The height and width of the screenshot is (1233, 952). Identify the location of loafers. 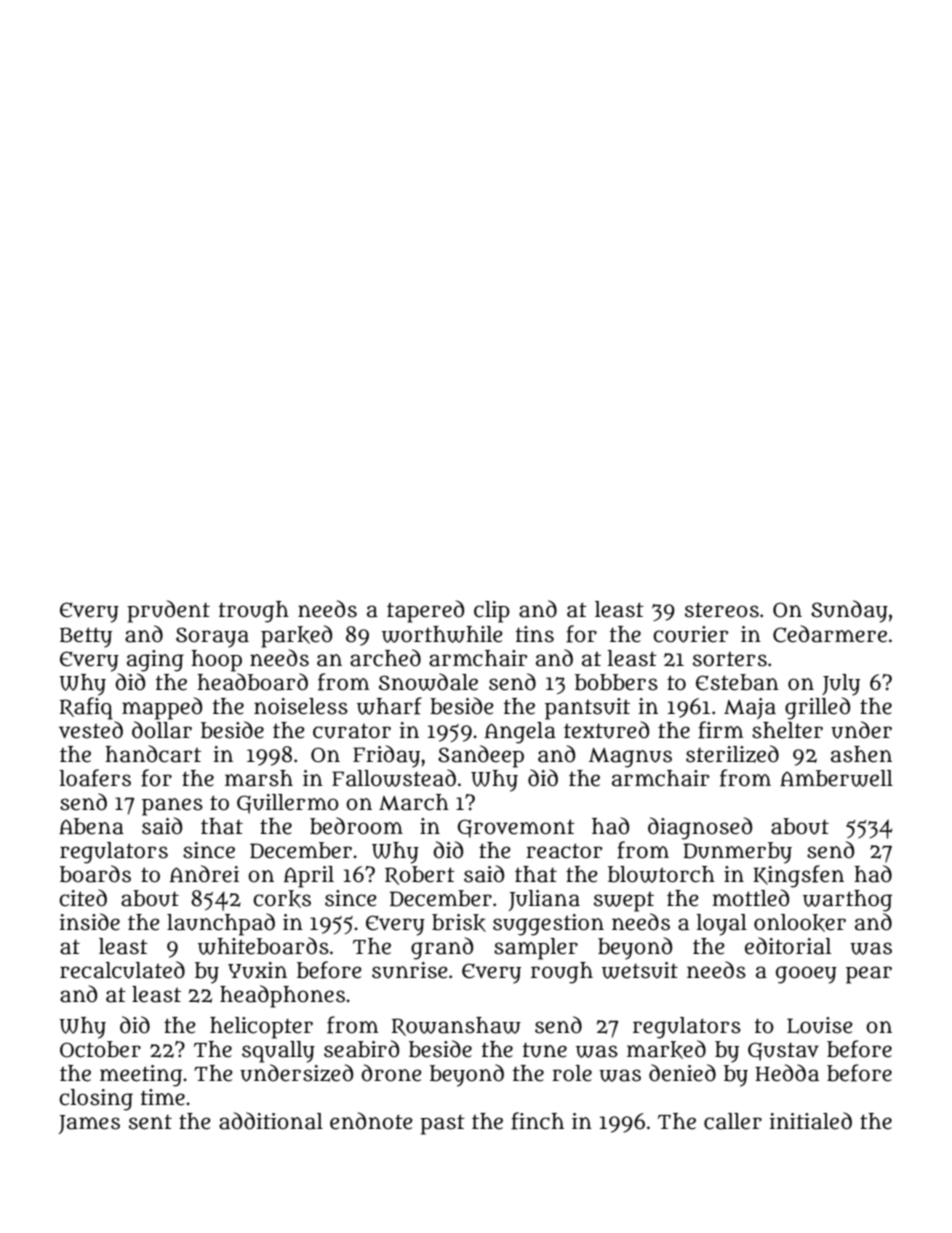
(95, 778).
